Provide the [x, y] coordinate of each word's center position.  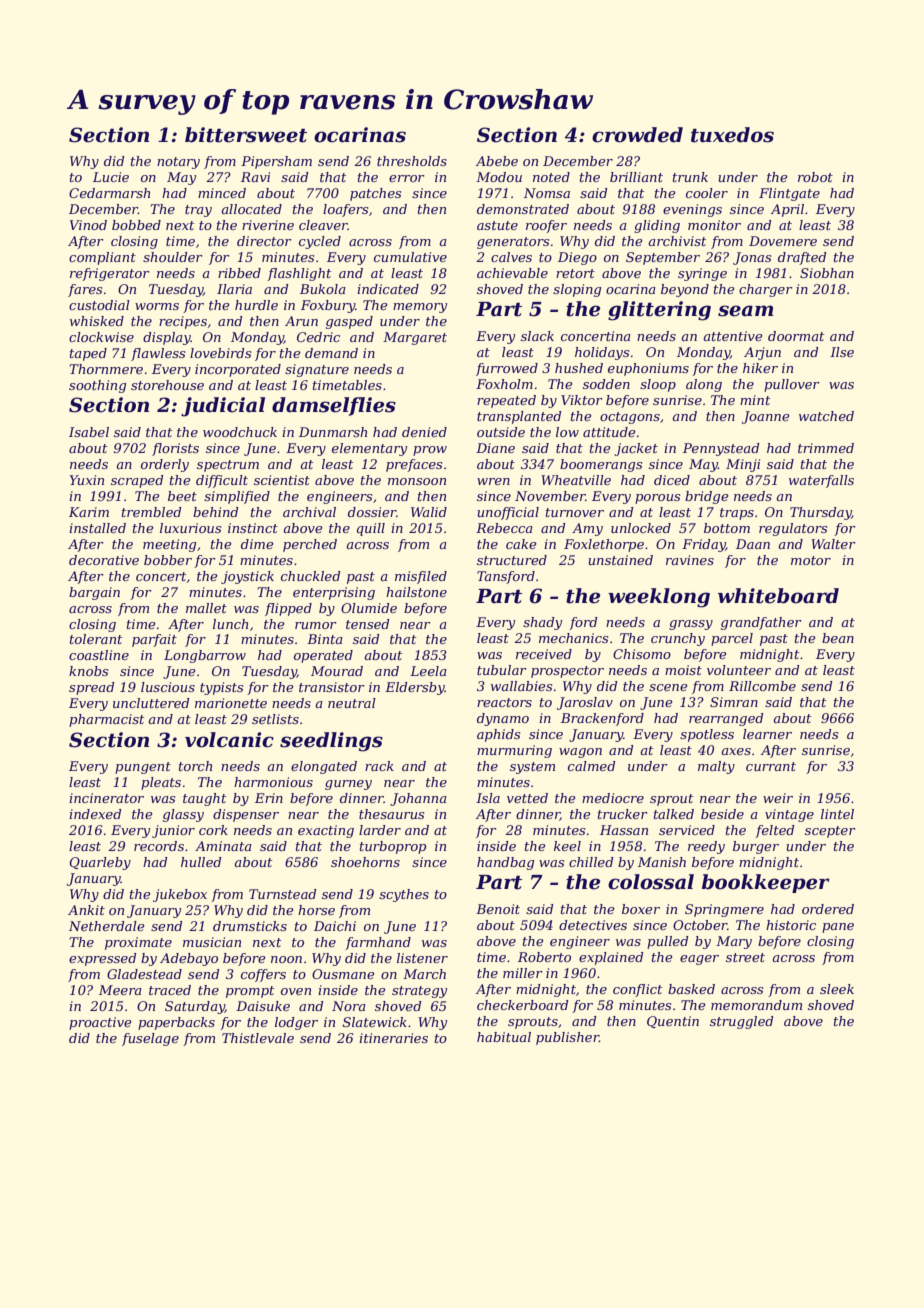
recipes [183, 322]
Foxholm [504, 384]
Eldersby [415, 688]
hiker [760, 368]
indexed [95, 814]
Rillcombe [762, 686]
